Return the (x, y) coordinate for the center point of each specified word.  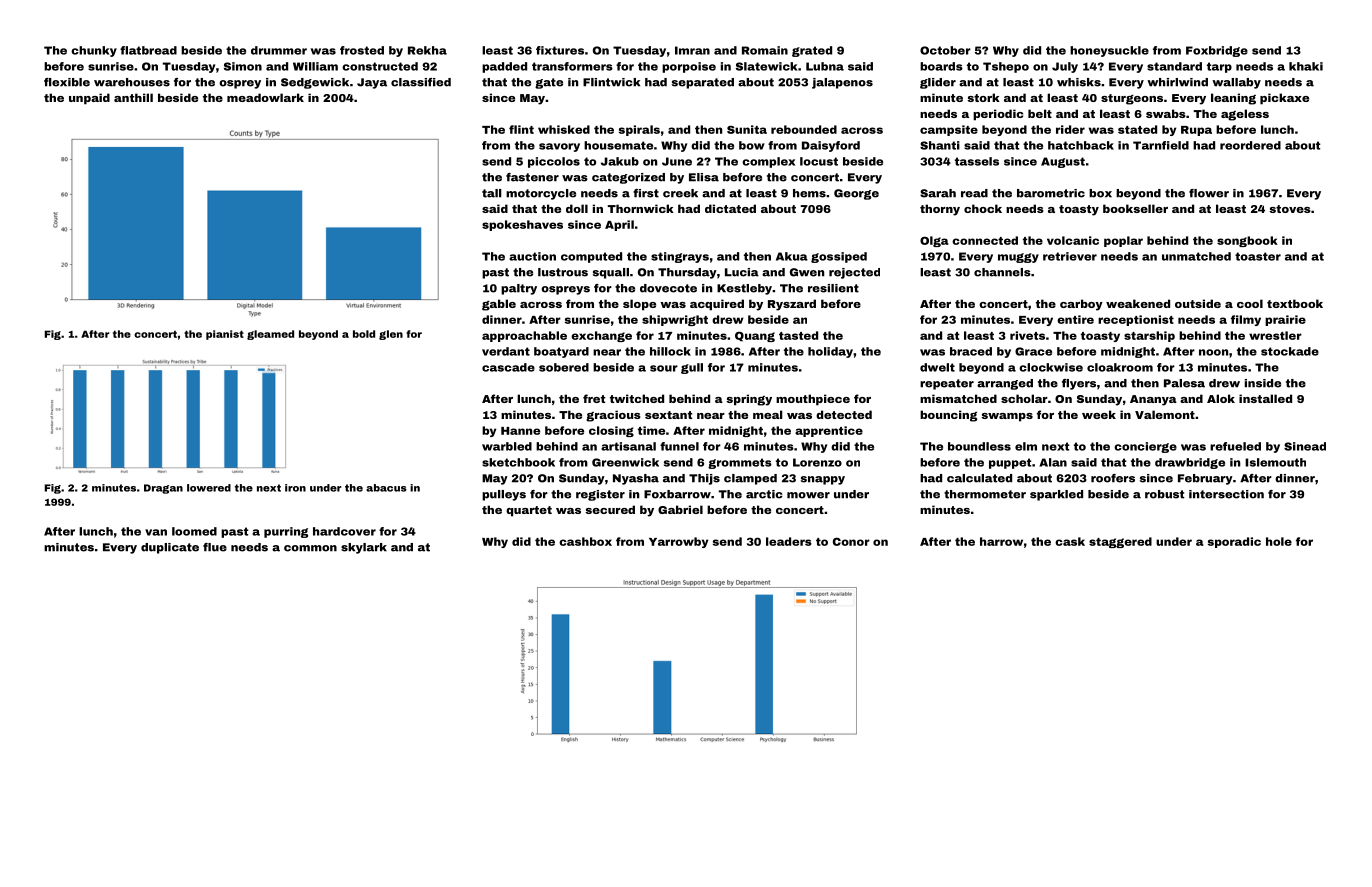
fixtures (560, 50)
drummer (279, 50)
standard (1174, 66)
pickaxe (1284, 99)
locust (819, 161)
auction (532, 256)
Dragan (163, 489)
